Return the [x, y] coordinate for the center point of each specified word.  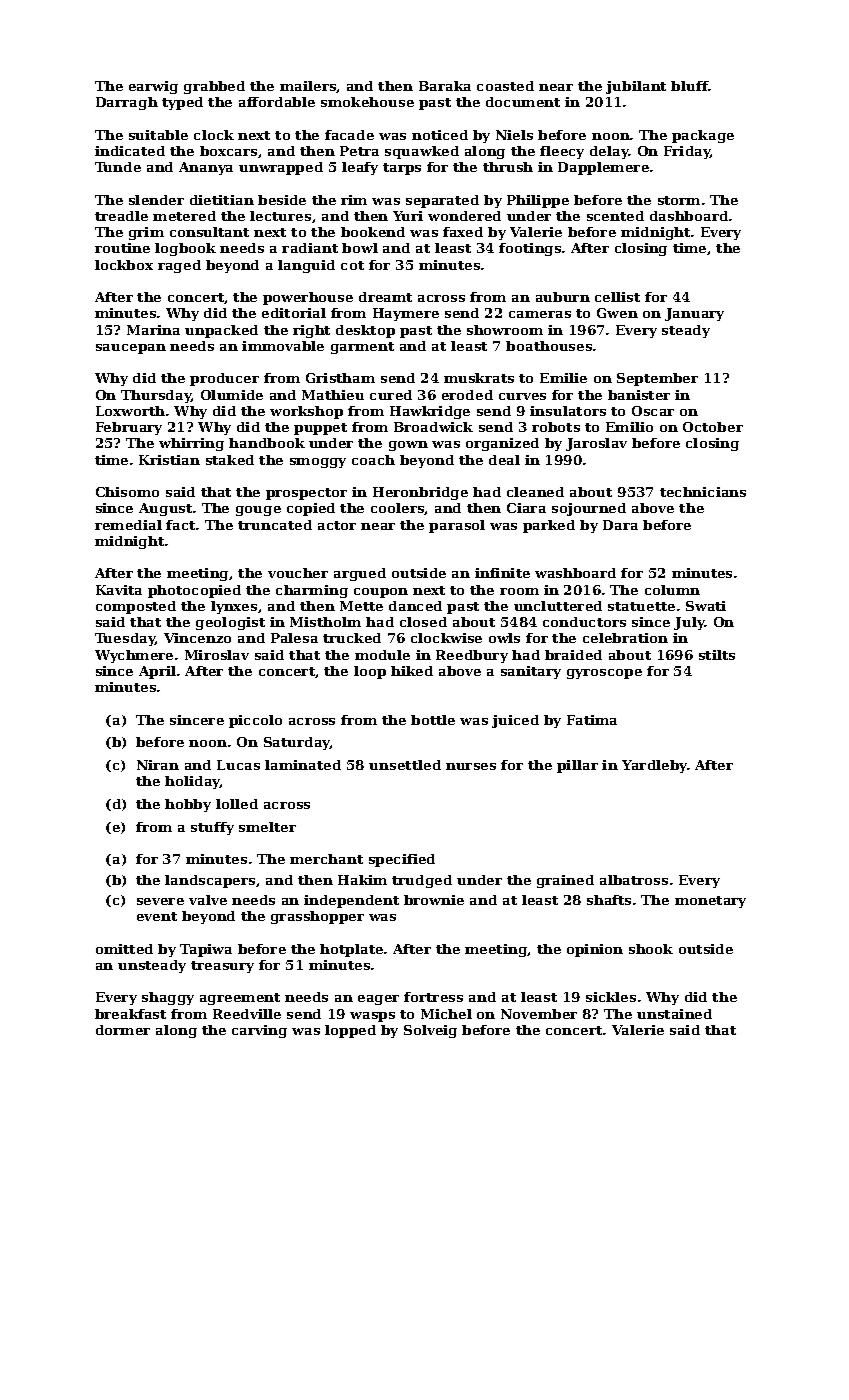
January [694, 314]
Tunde [118, 167]
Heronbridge [420, 493]
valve [208, 900]
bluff [690, 86]
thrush [508, 167]
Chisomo [127, 492]
